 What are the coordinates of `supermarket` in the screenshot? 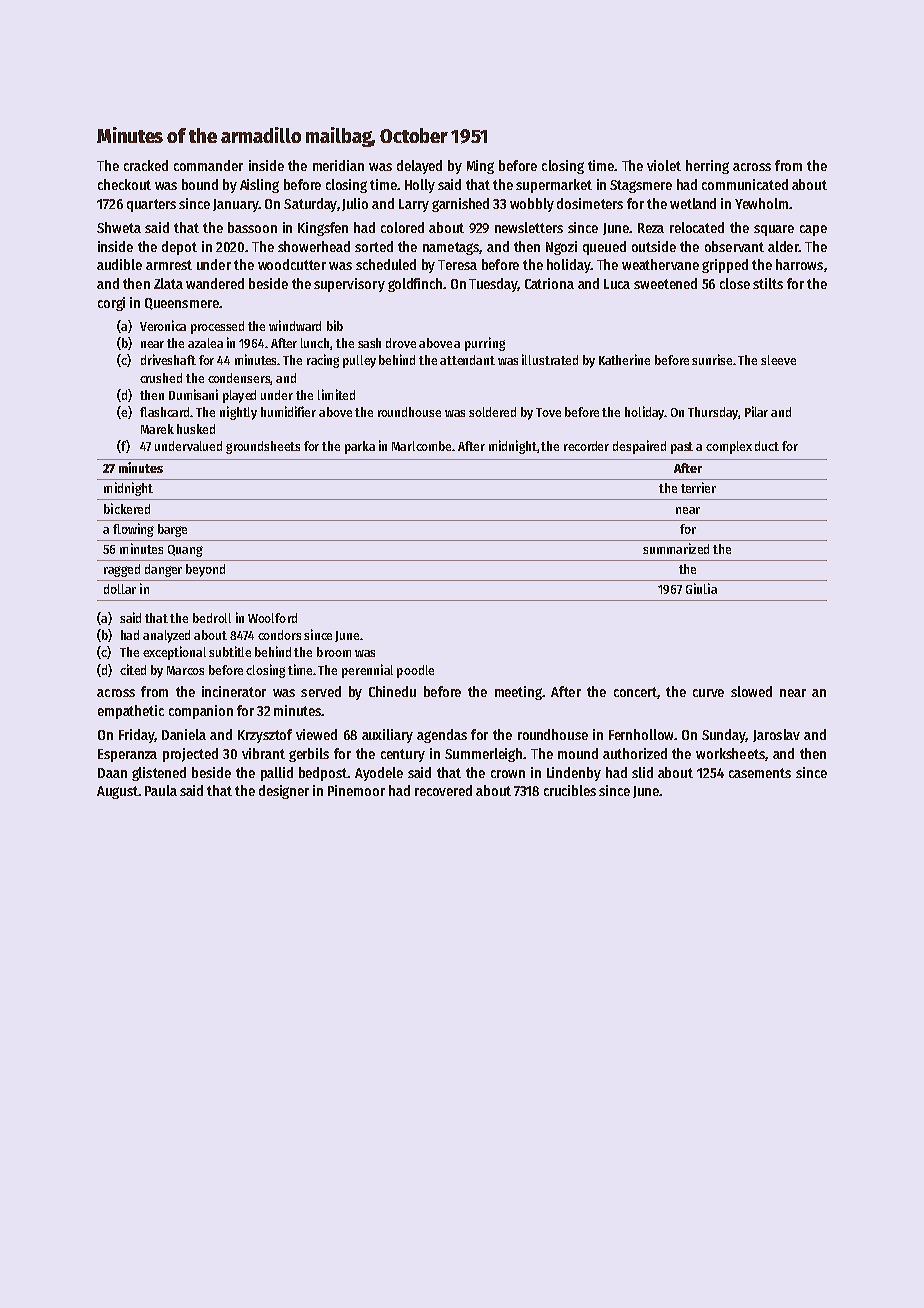 It's located at (554, 186).
